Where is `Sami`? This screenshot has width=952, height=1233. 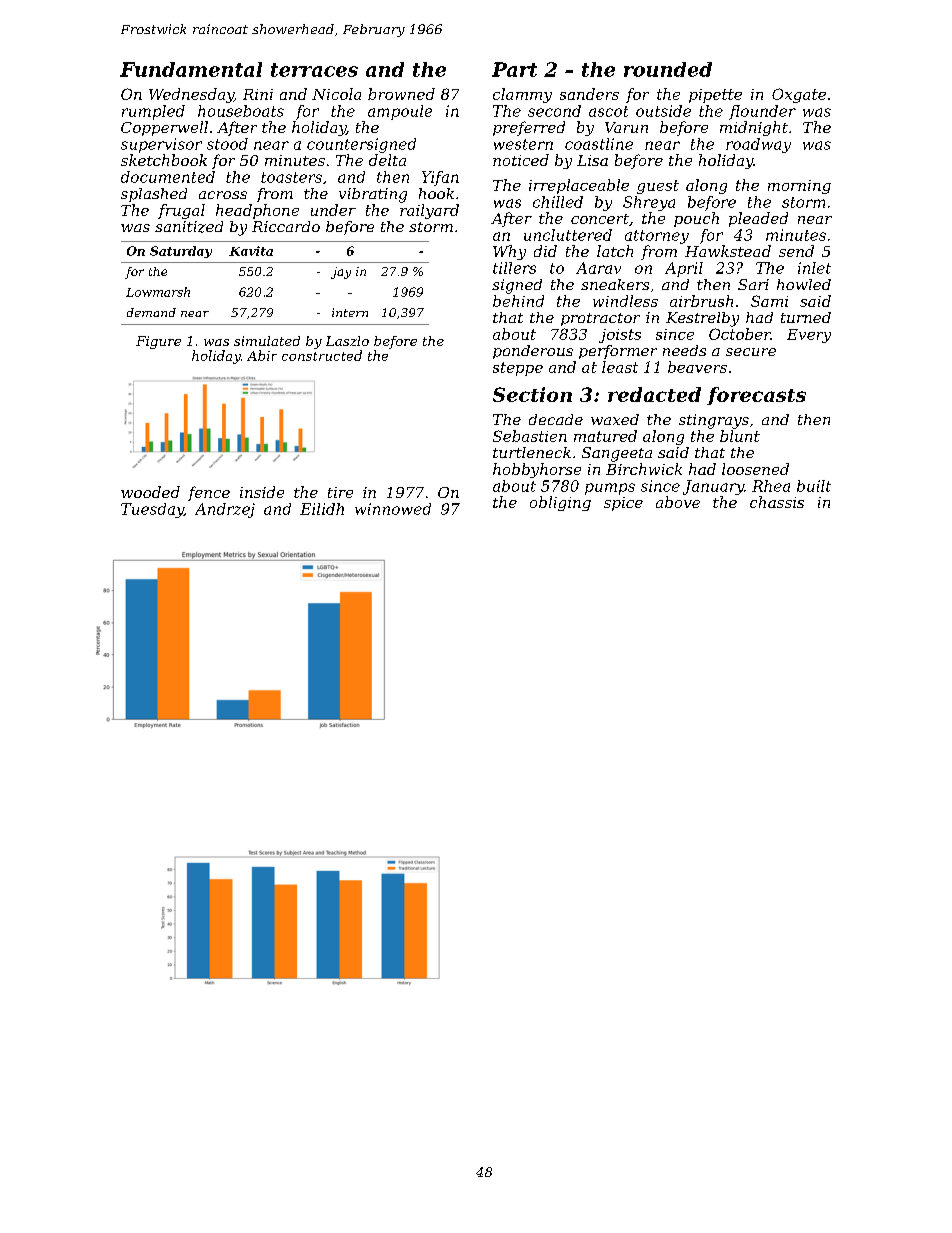 Sami is located at coordinates (769, 301).
